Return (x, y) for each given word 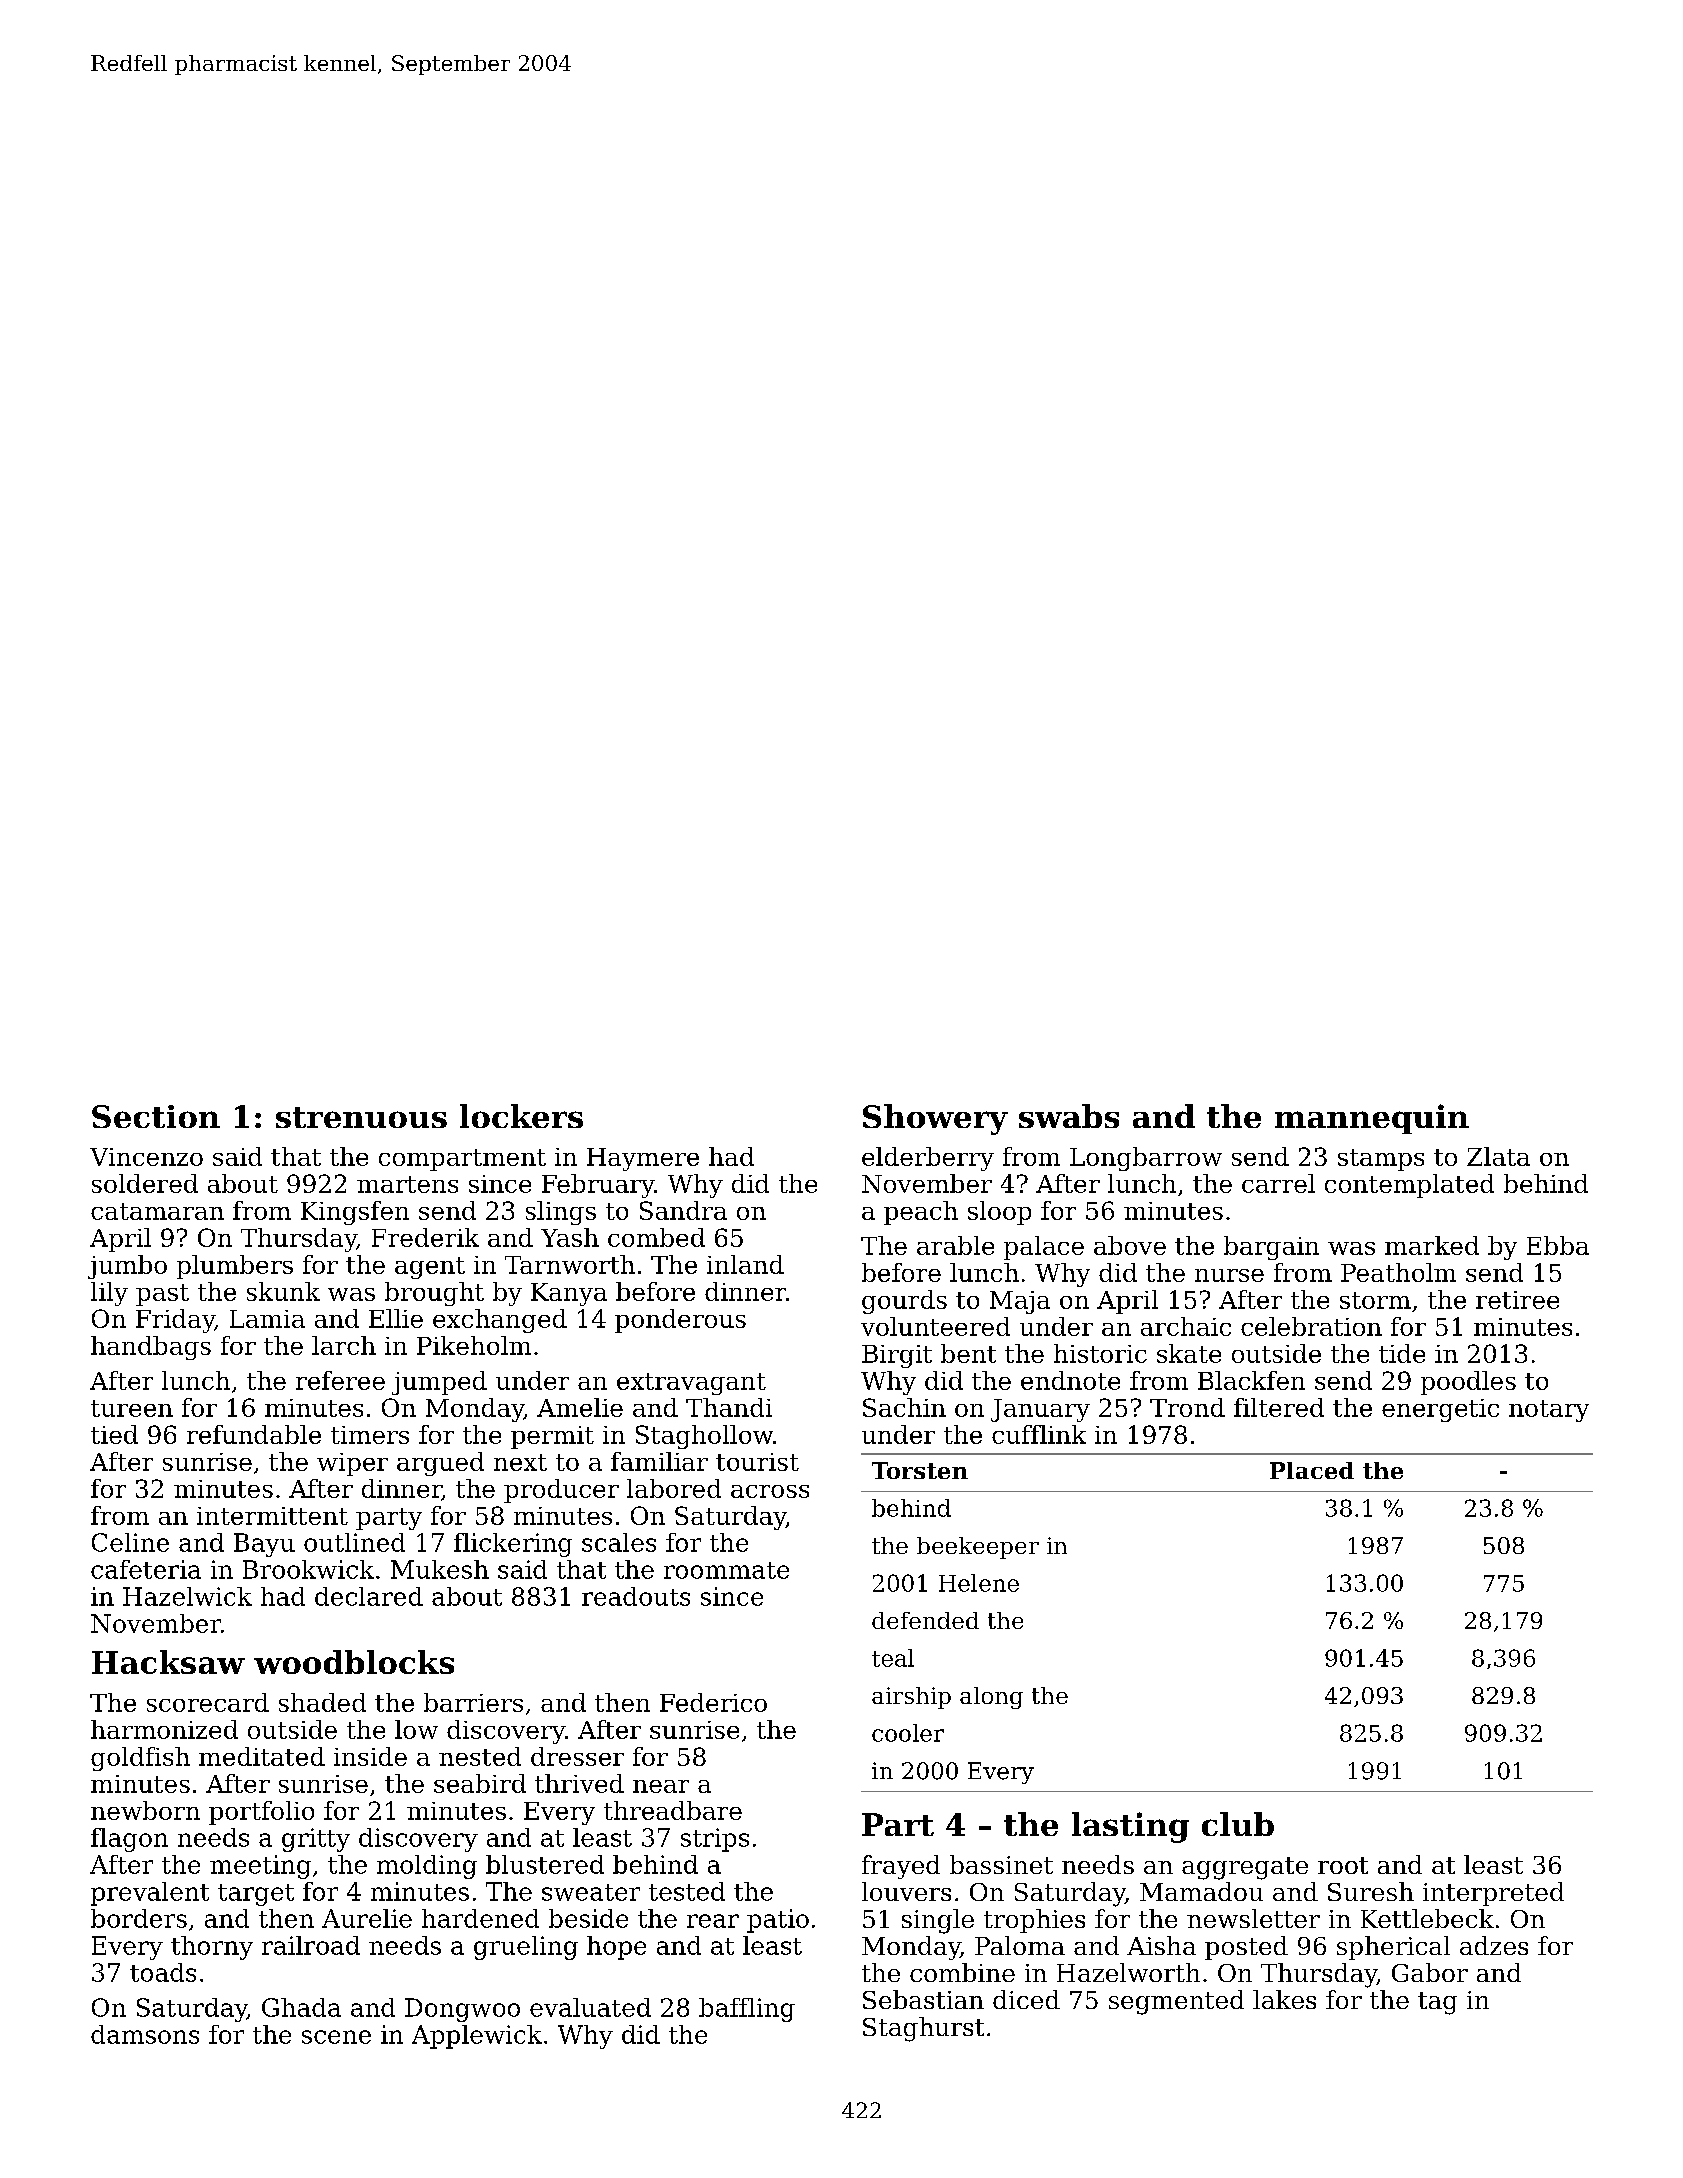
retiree (1517, 1300)
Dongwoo (462, 2010)
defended (925, 1620)
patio (778, 1921)
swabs (1069, 1116)
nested (480, 1756)
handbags (151, 1348)
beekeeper (978, 1548)
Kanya (569, 1294)
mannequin (1372, 1119)
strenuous (361, 1117)
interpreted (1493, 1894)
